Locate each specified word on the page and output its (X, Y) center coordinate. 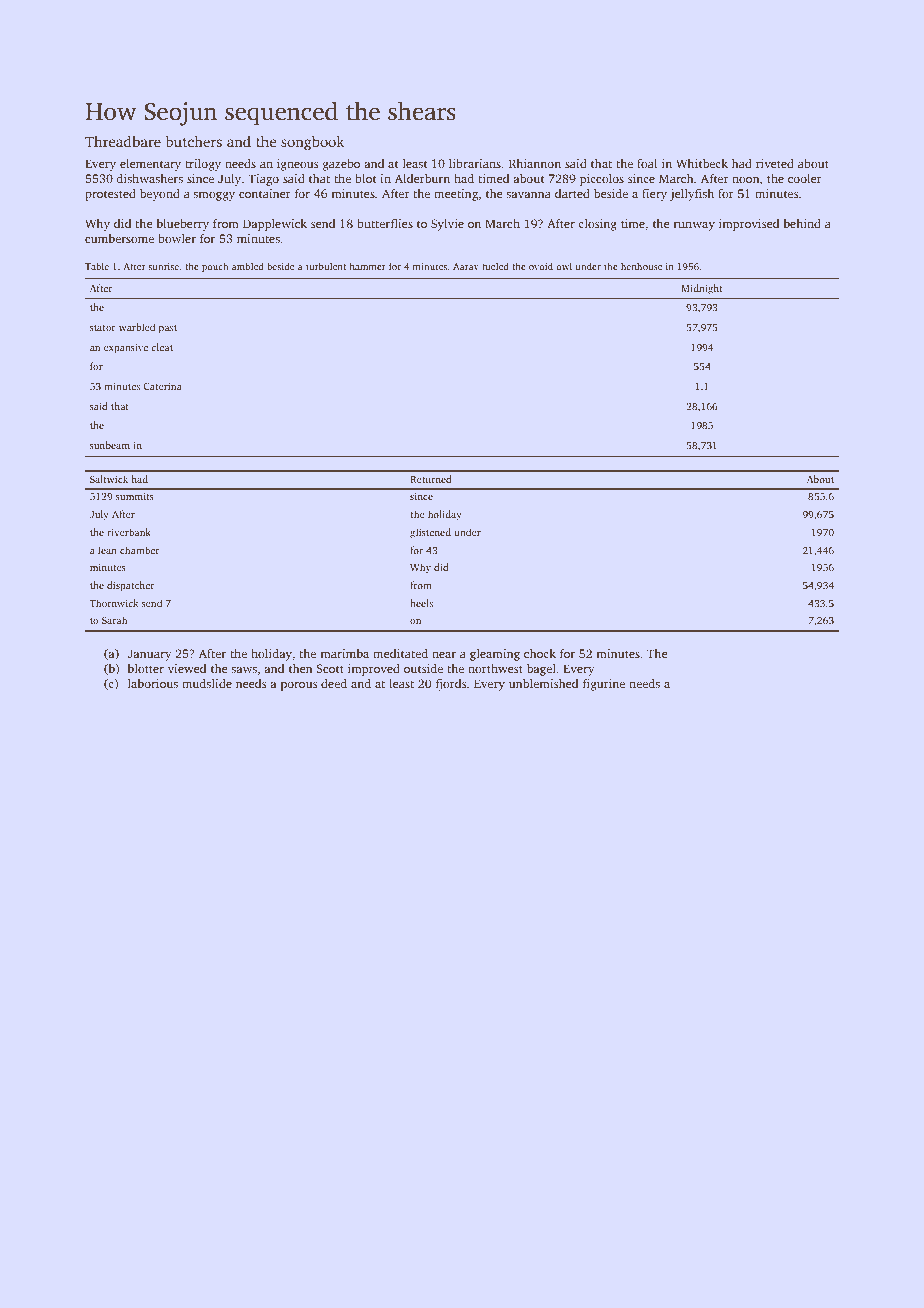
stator (103, 328)
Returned (431, 479)
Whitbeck (702, 163)
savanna (528, 195)
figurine (604, 685)
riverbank (129, 532)
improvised (749, 225)
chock (540, 653)
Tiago (263, 180)
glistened (430, 533)
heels (421, 603)
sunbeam (110, 445)
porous (299, 686)
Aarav (466, 266)
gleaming (495, 655)
